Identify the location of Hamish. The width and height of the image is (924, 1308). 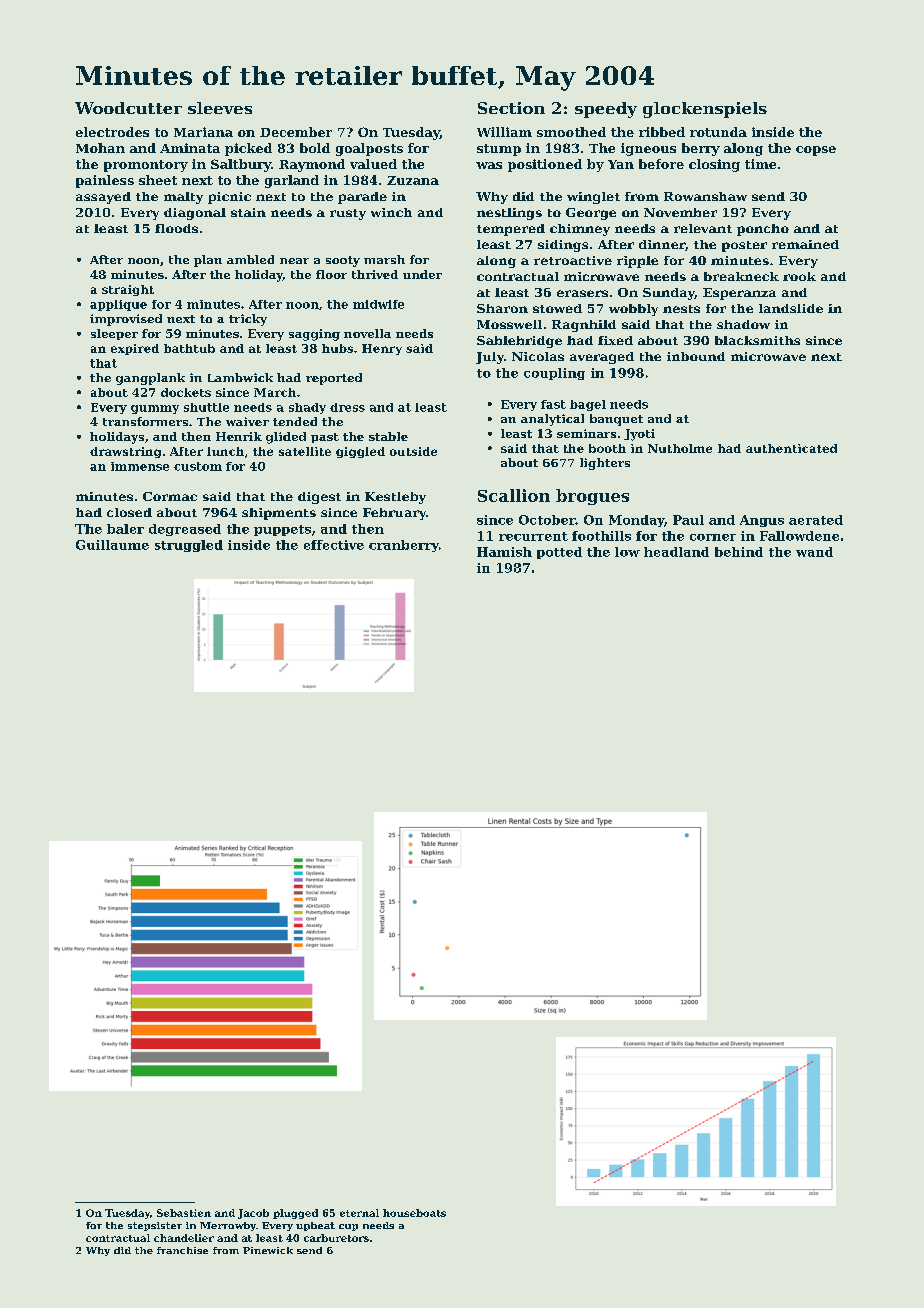
(504, 552).
